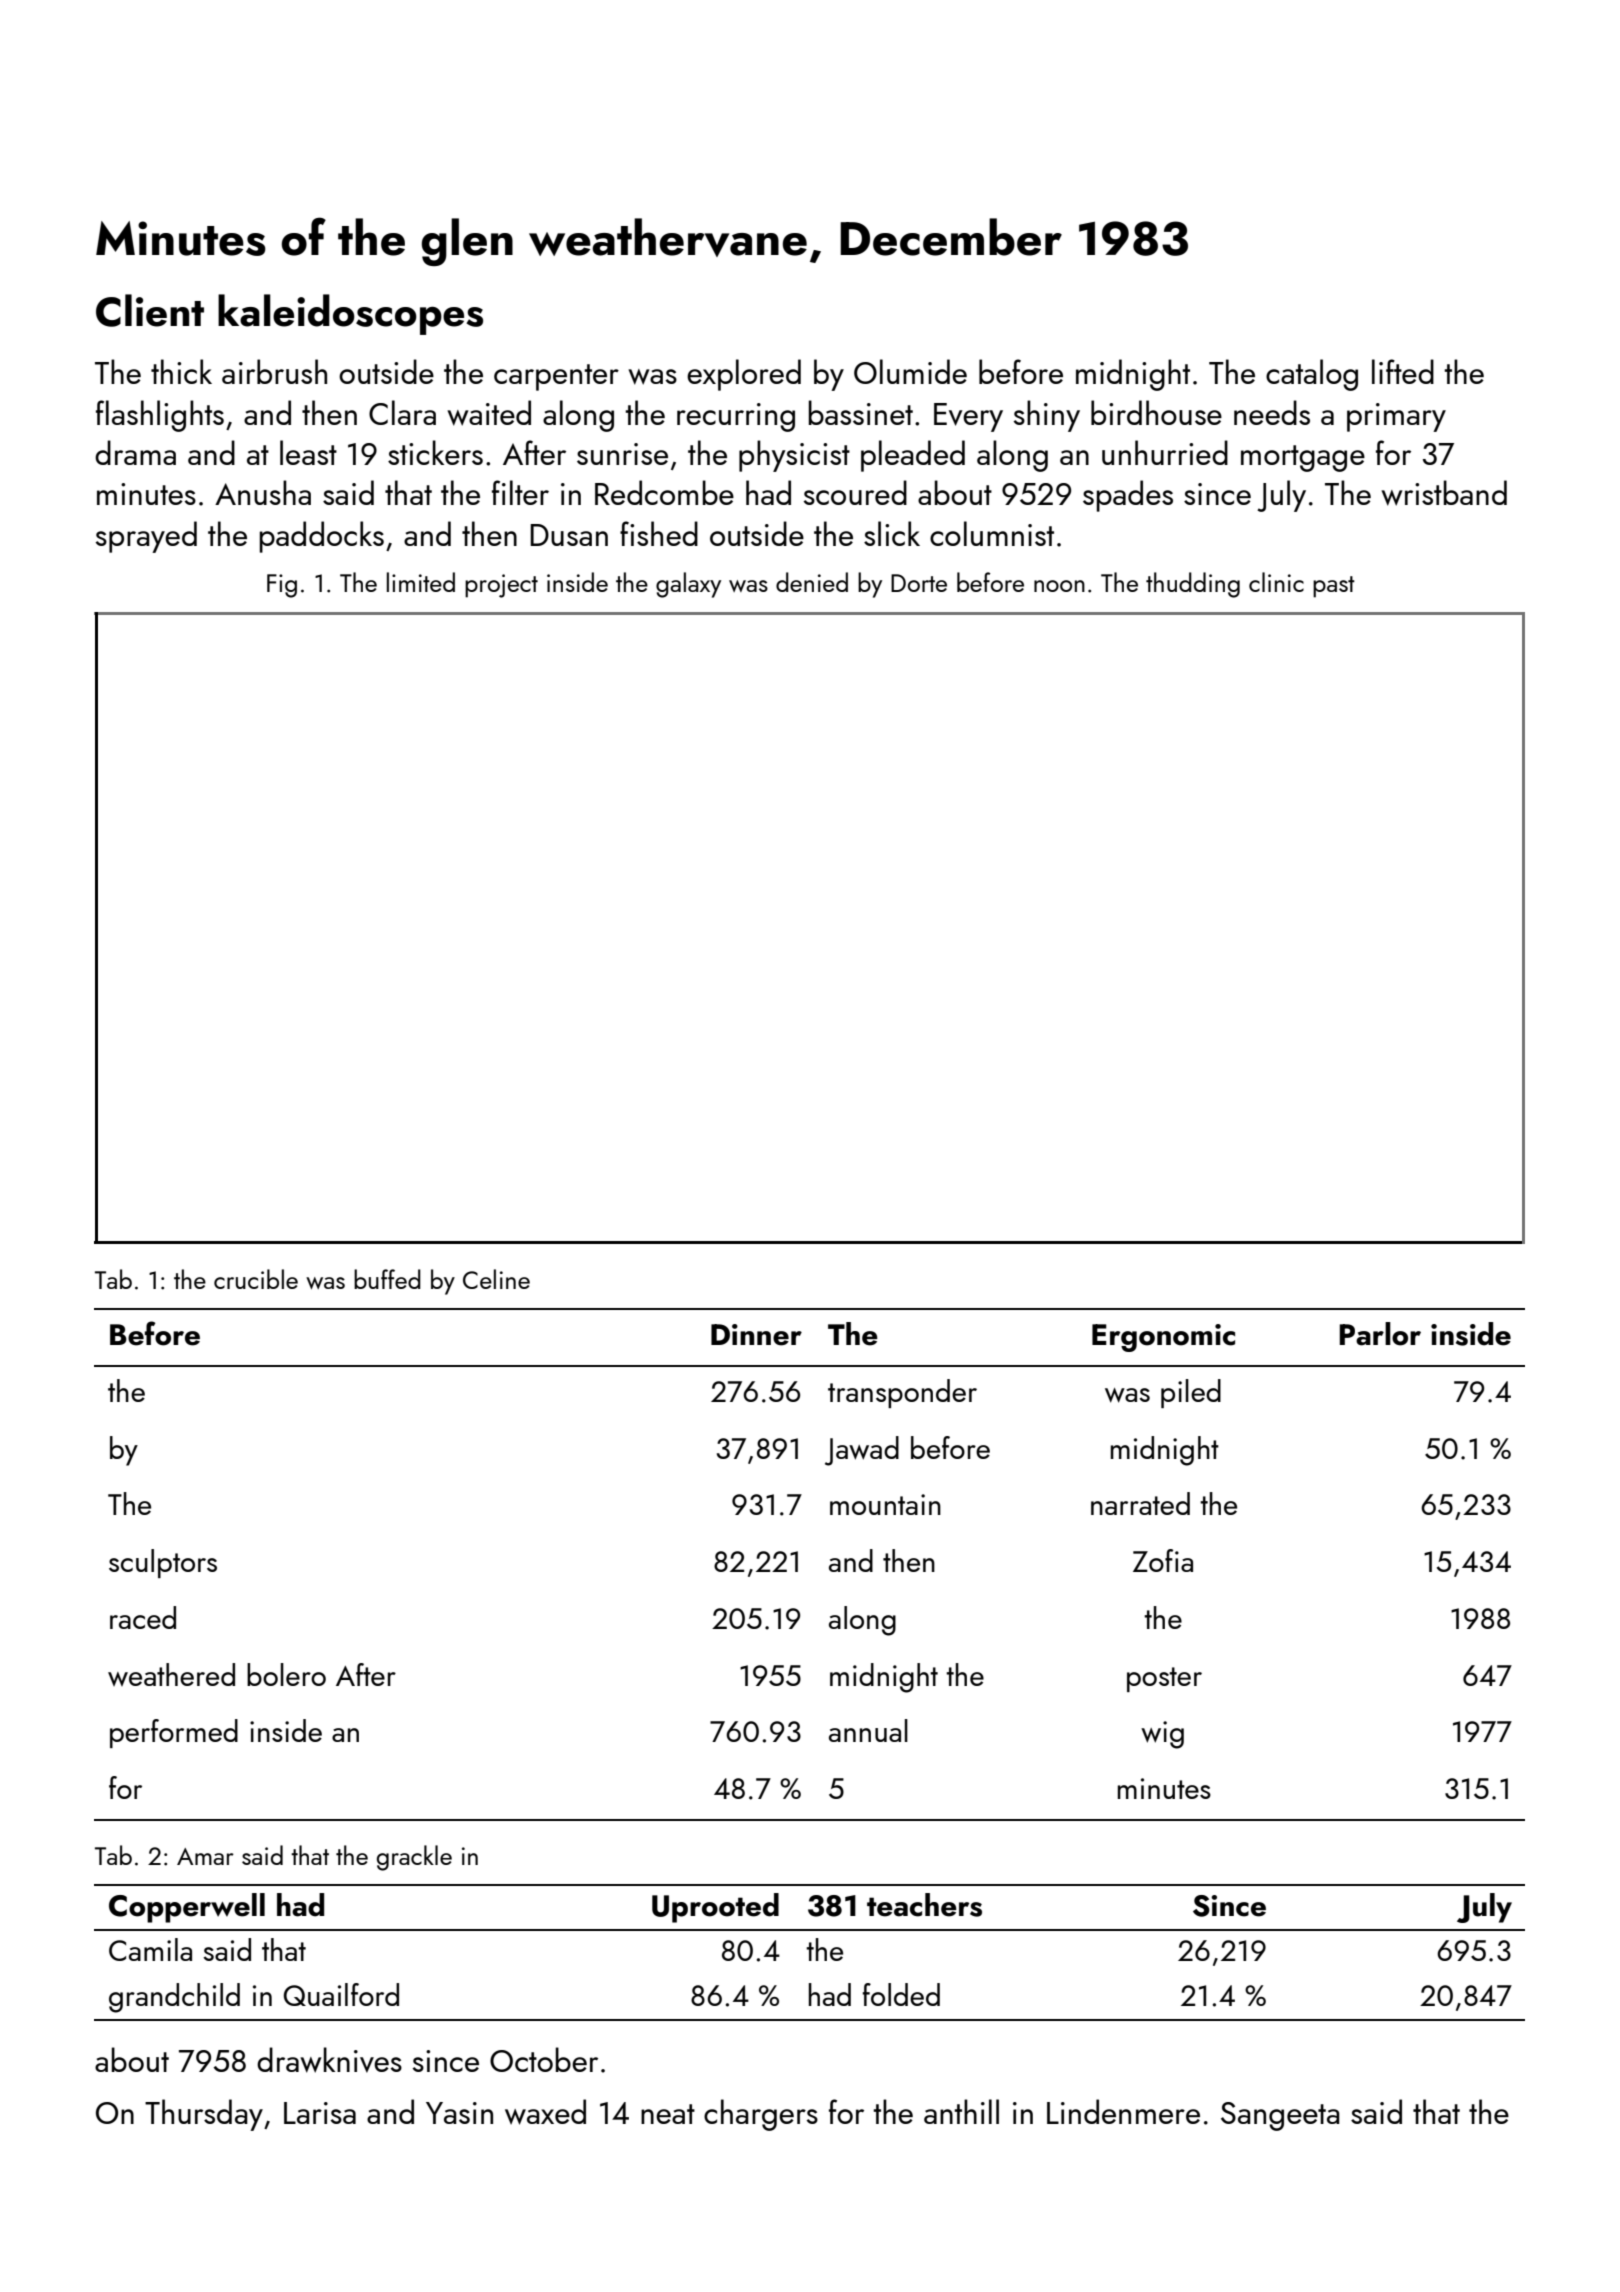  I want to click on kaleidoscopes, so click(350, 314).
